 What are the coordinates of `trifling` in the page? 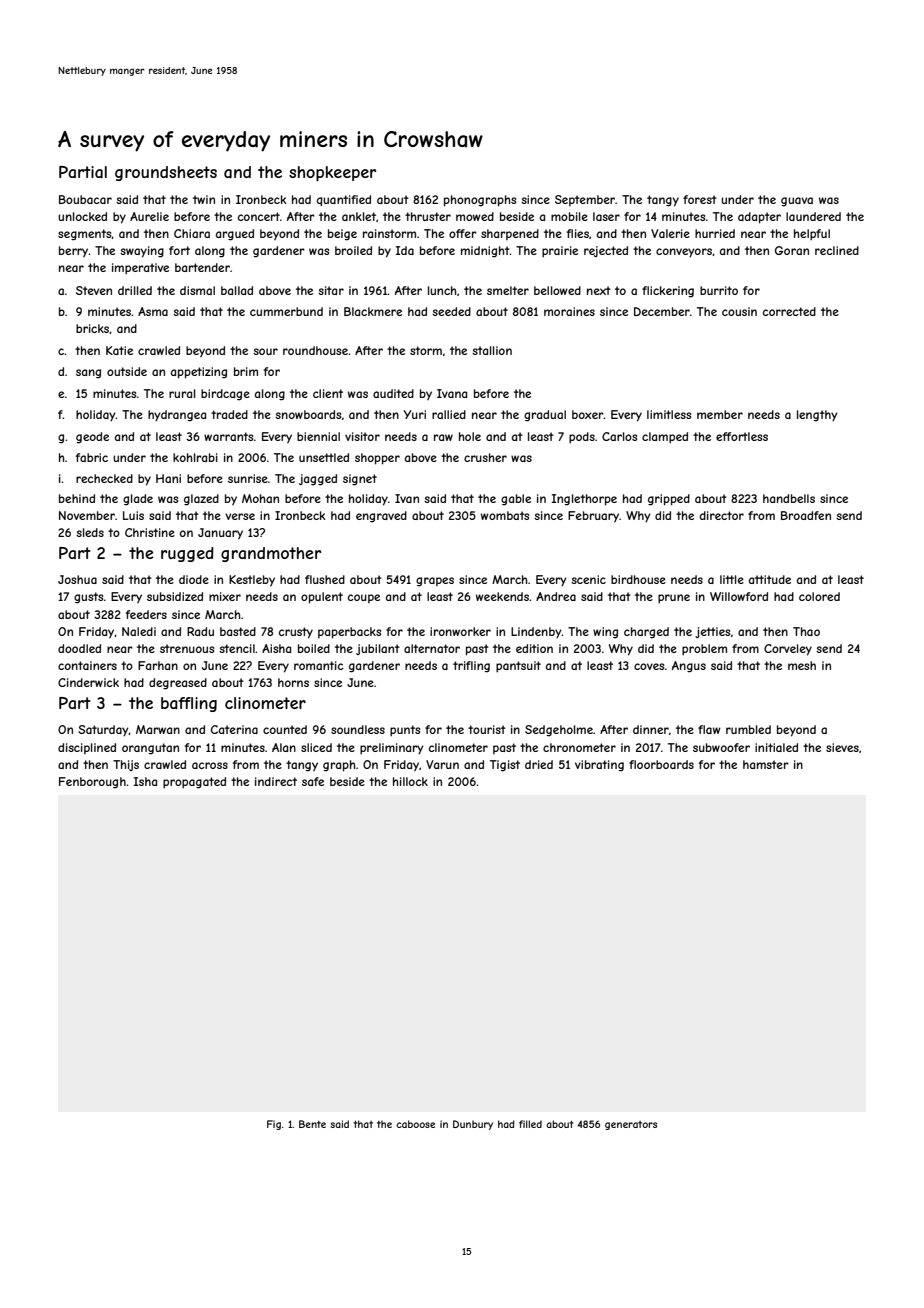 It's located at (471, 667).
